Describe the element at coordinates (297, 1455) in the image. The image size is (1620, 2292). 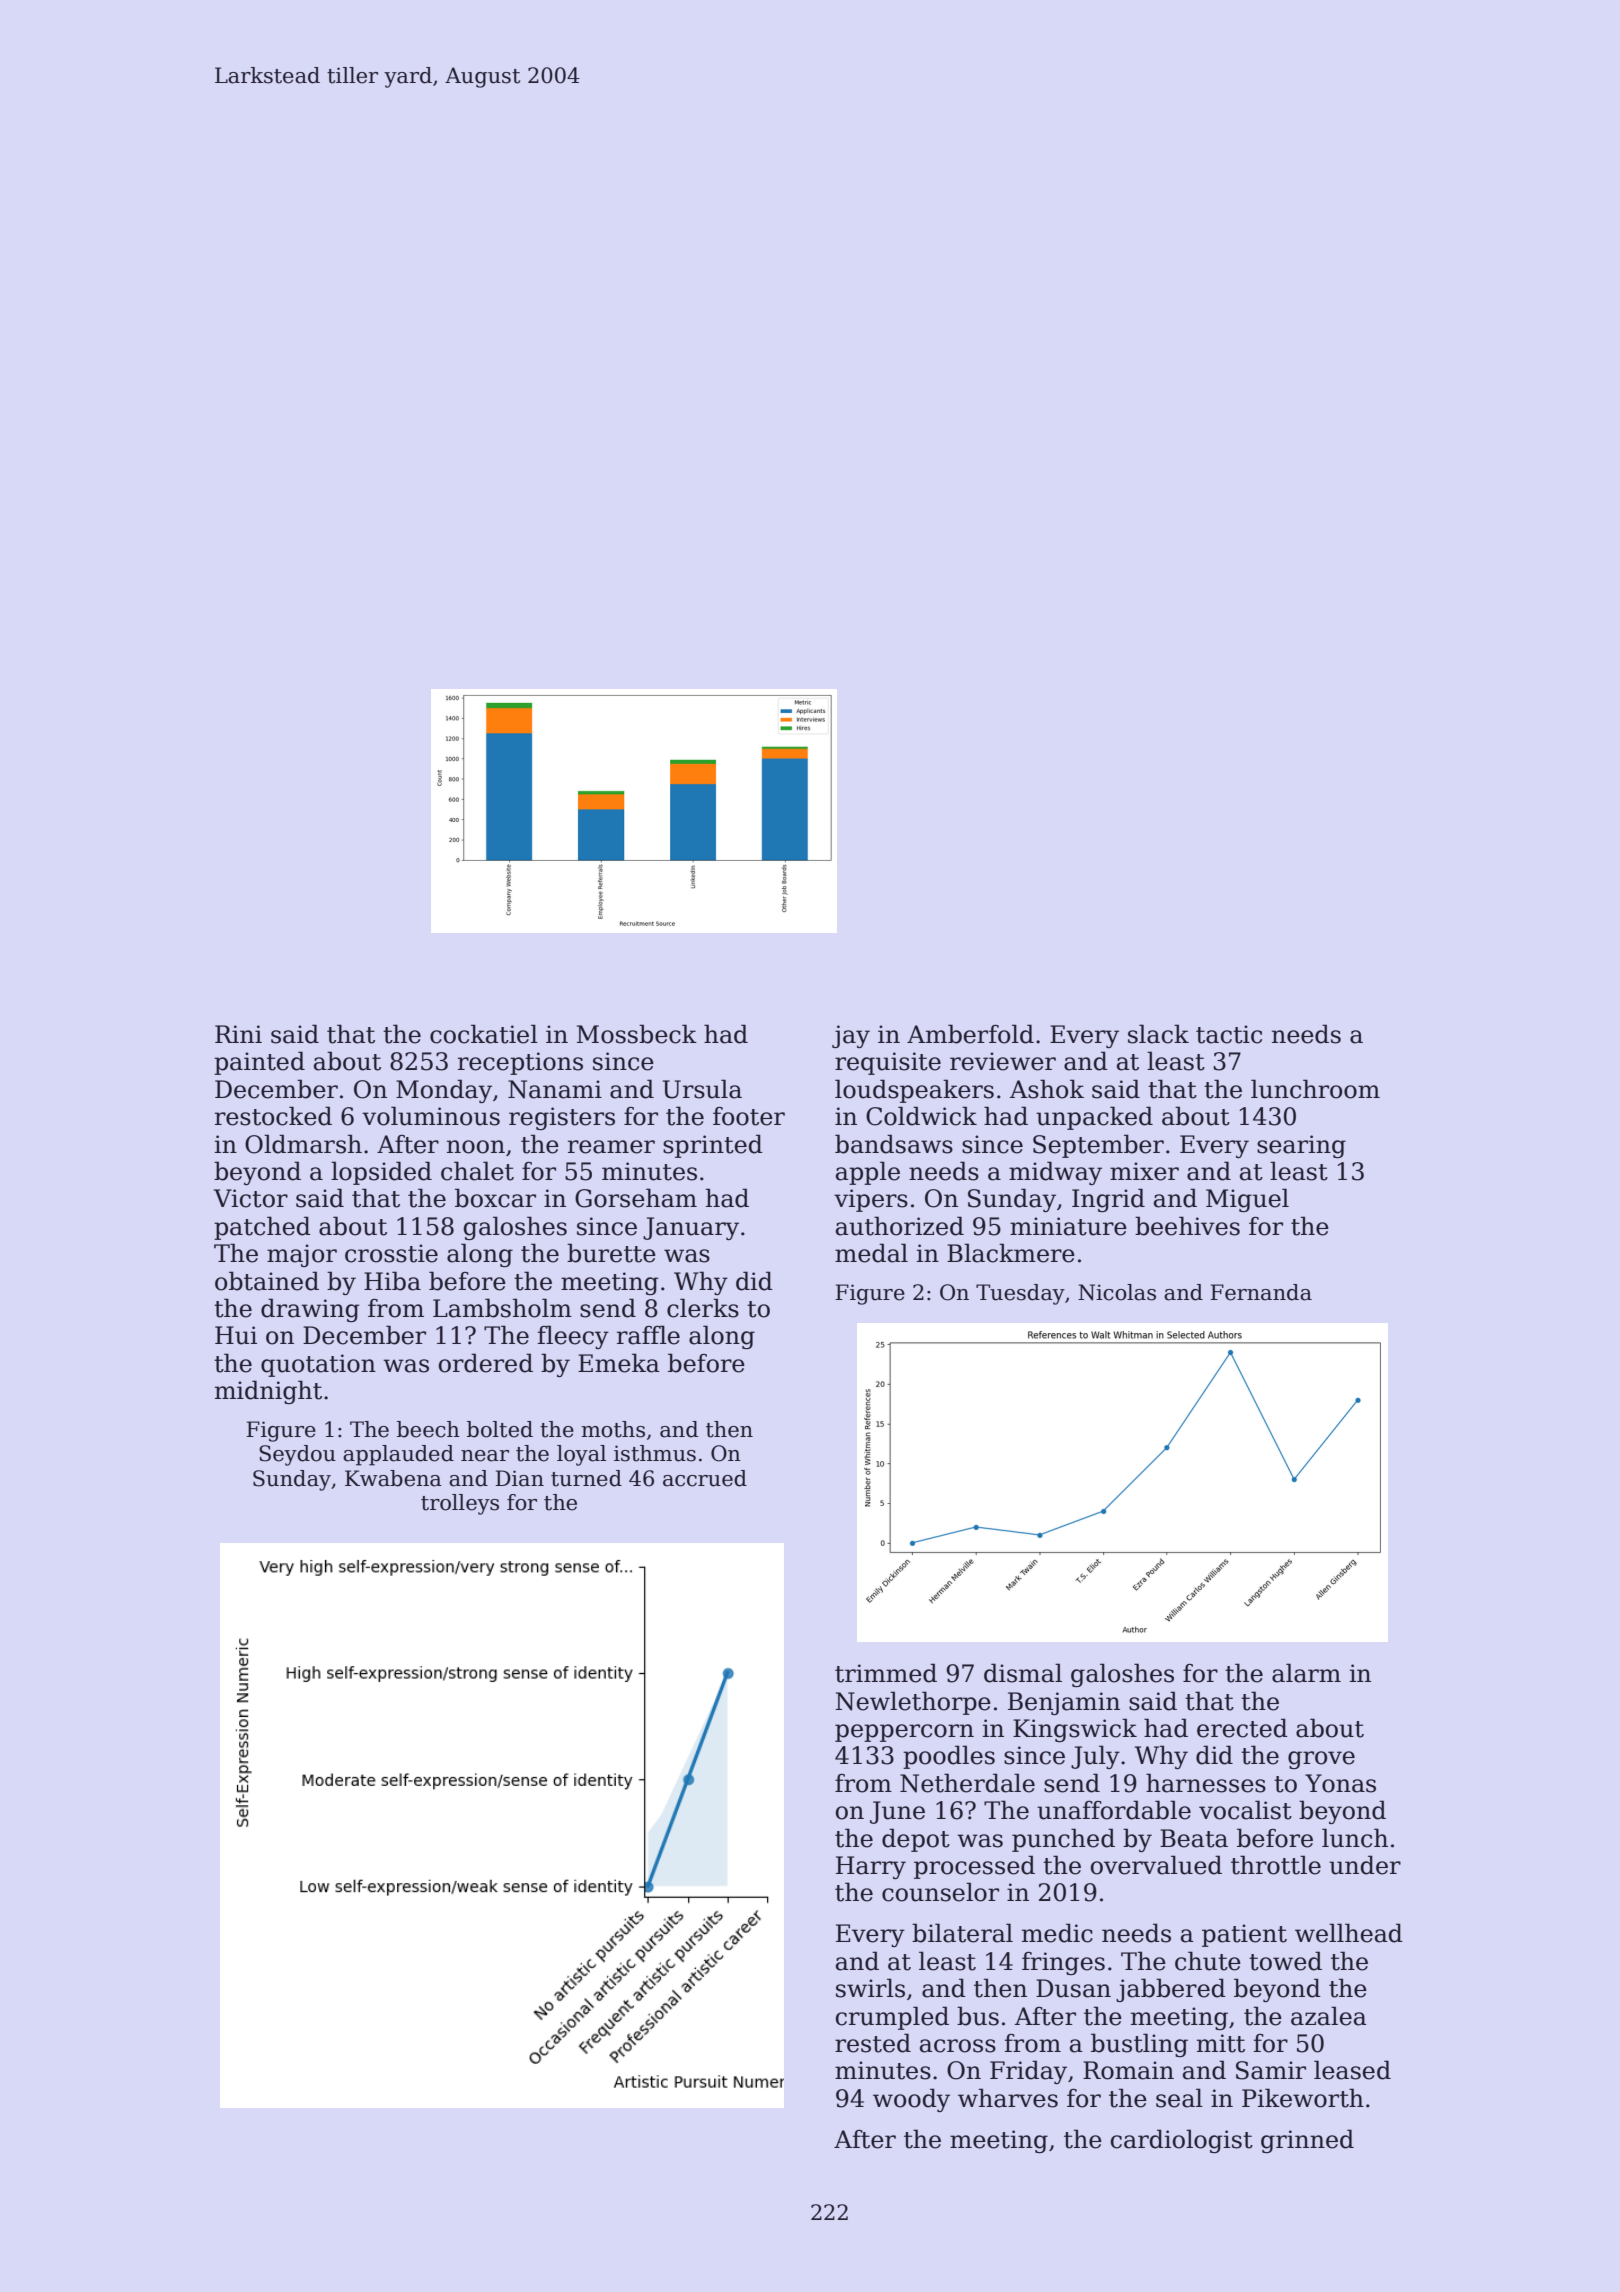
I see `Seydou` at that location.
